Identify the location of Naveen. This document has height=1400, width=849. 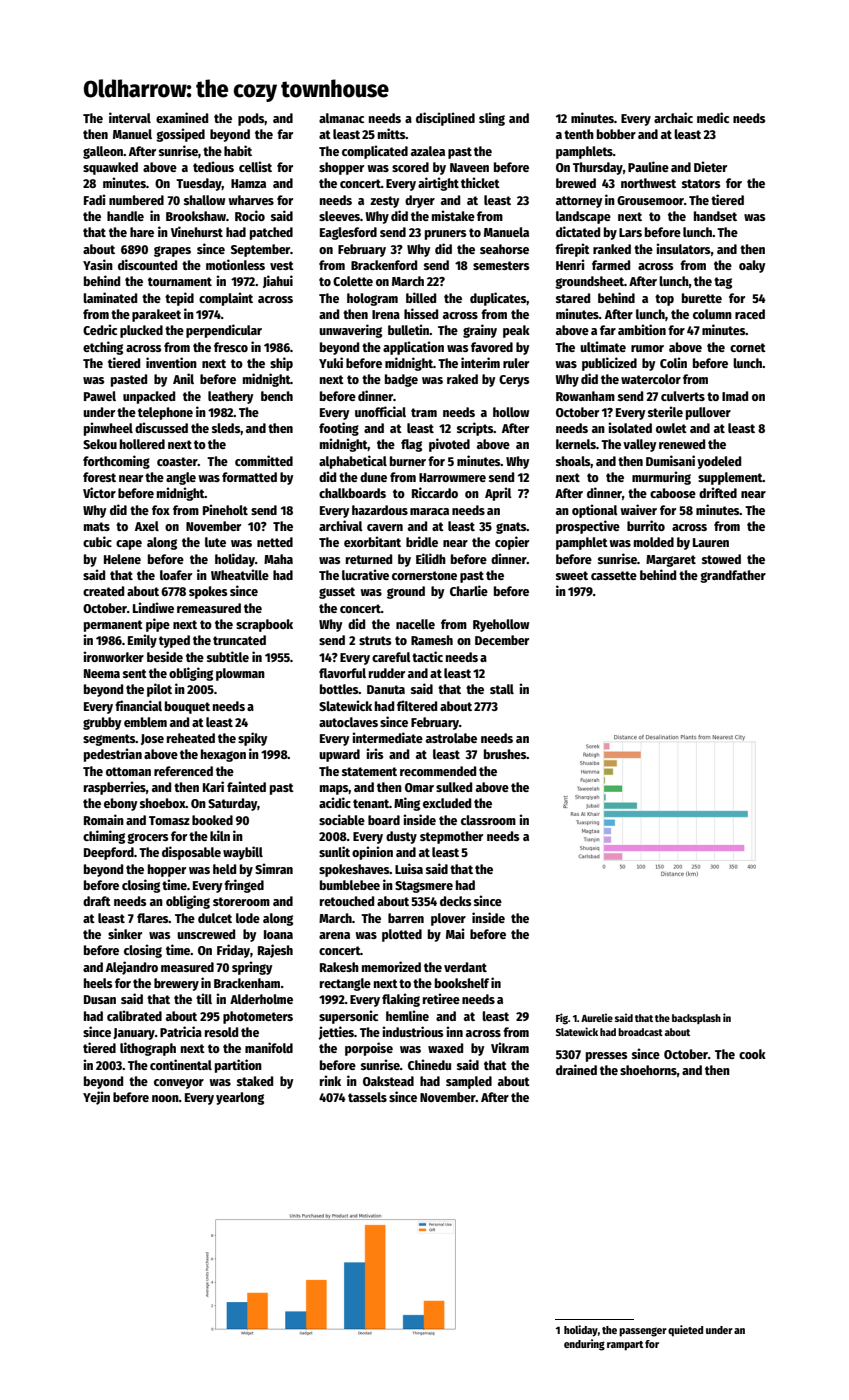
(469, 167).
